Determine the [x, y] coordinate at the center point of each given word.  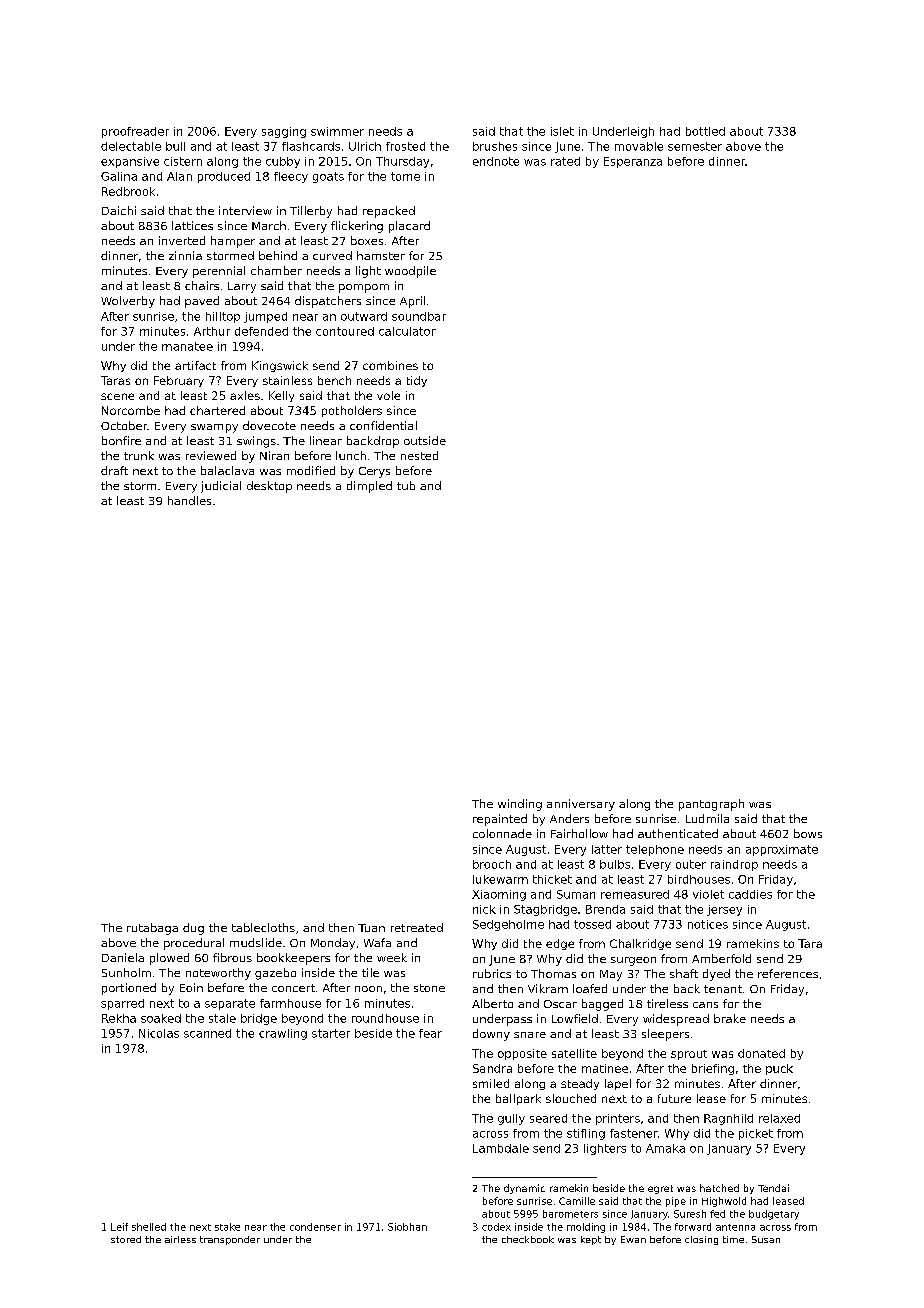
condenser [315, 1227]
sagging [284, 132]
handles [189, 500]
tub [406, 485]
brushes [495, 146]
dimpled [369, 487]
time [733, 1239]
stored [126, 1239]
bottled [705, 131]
